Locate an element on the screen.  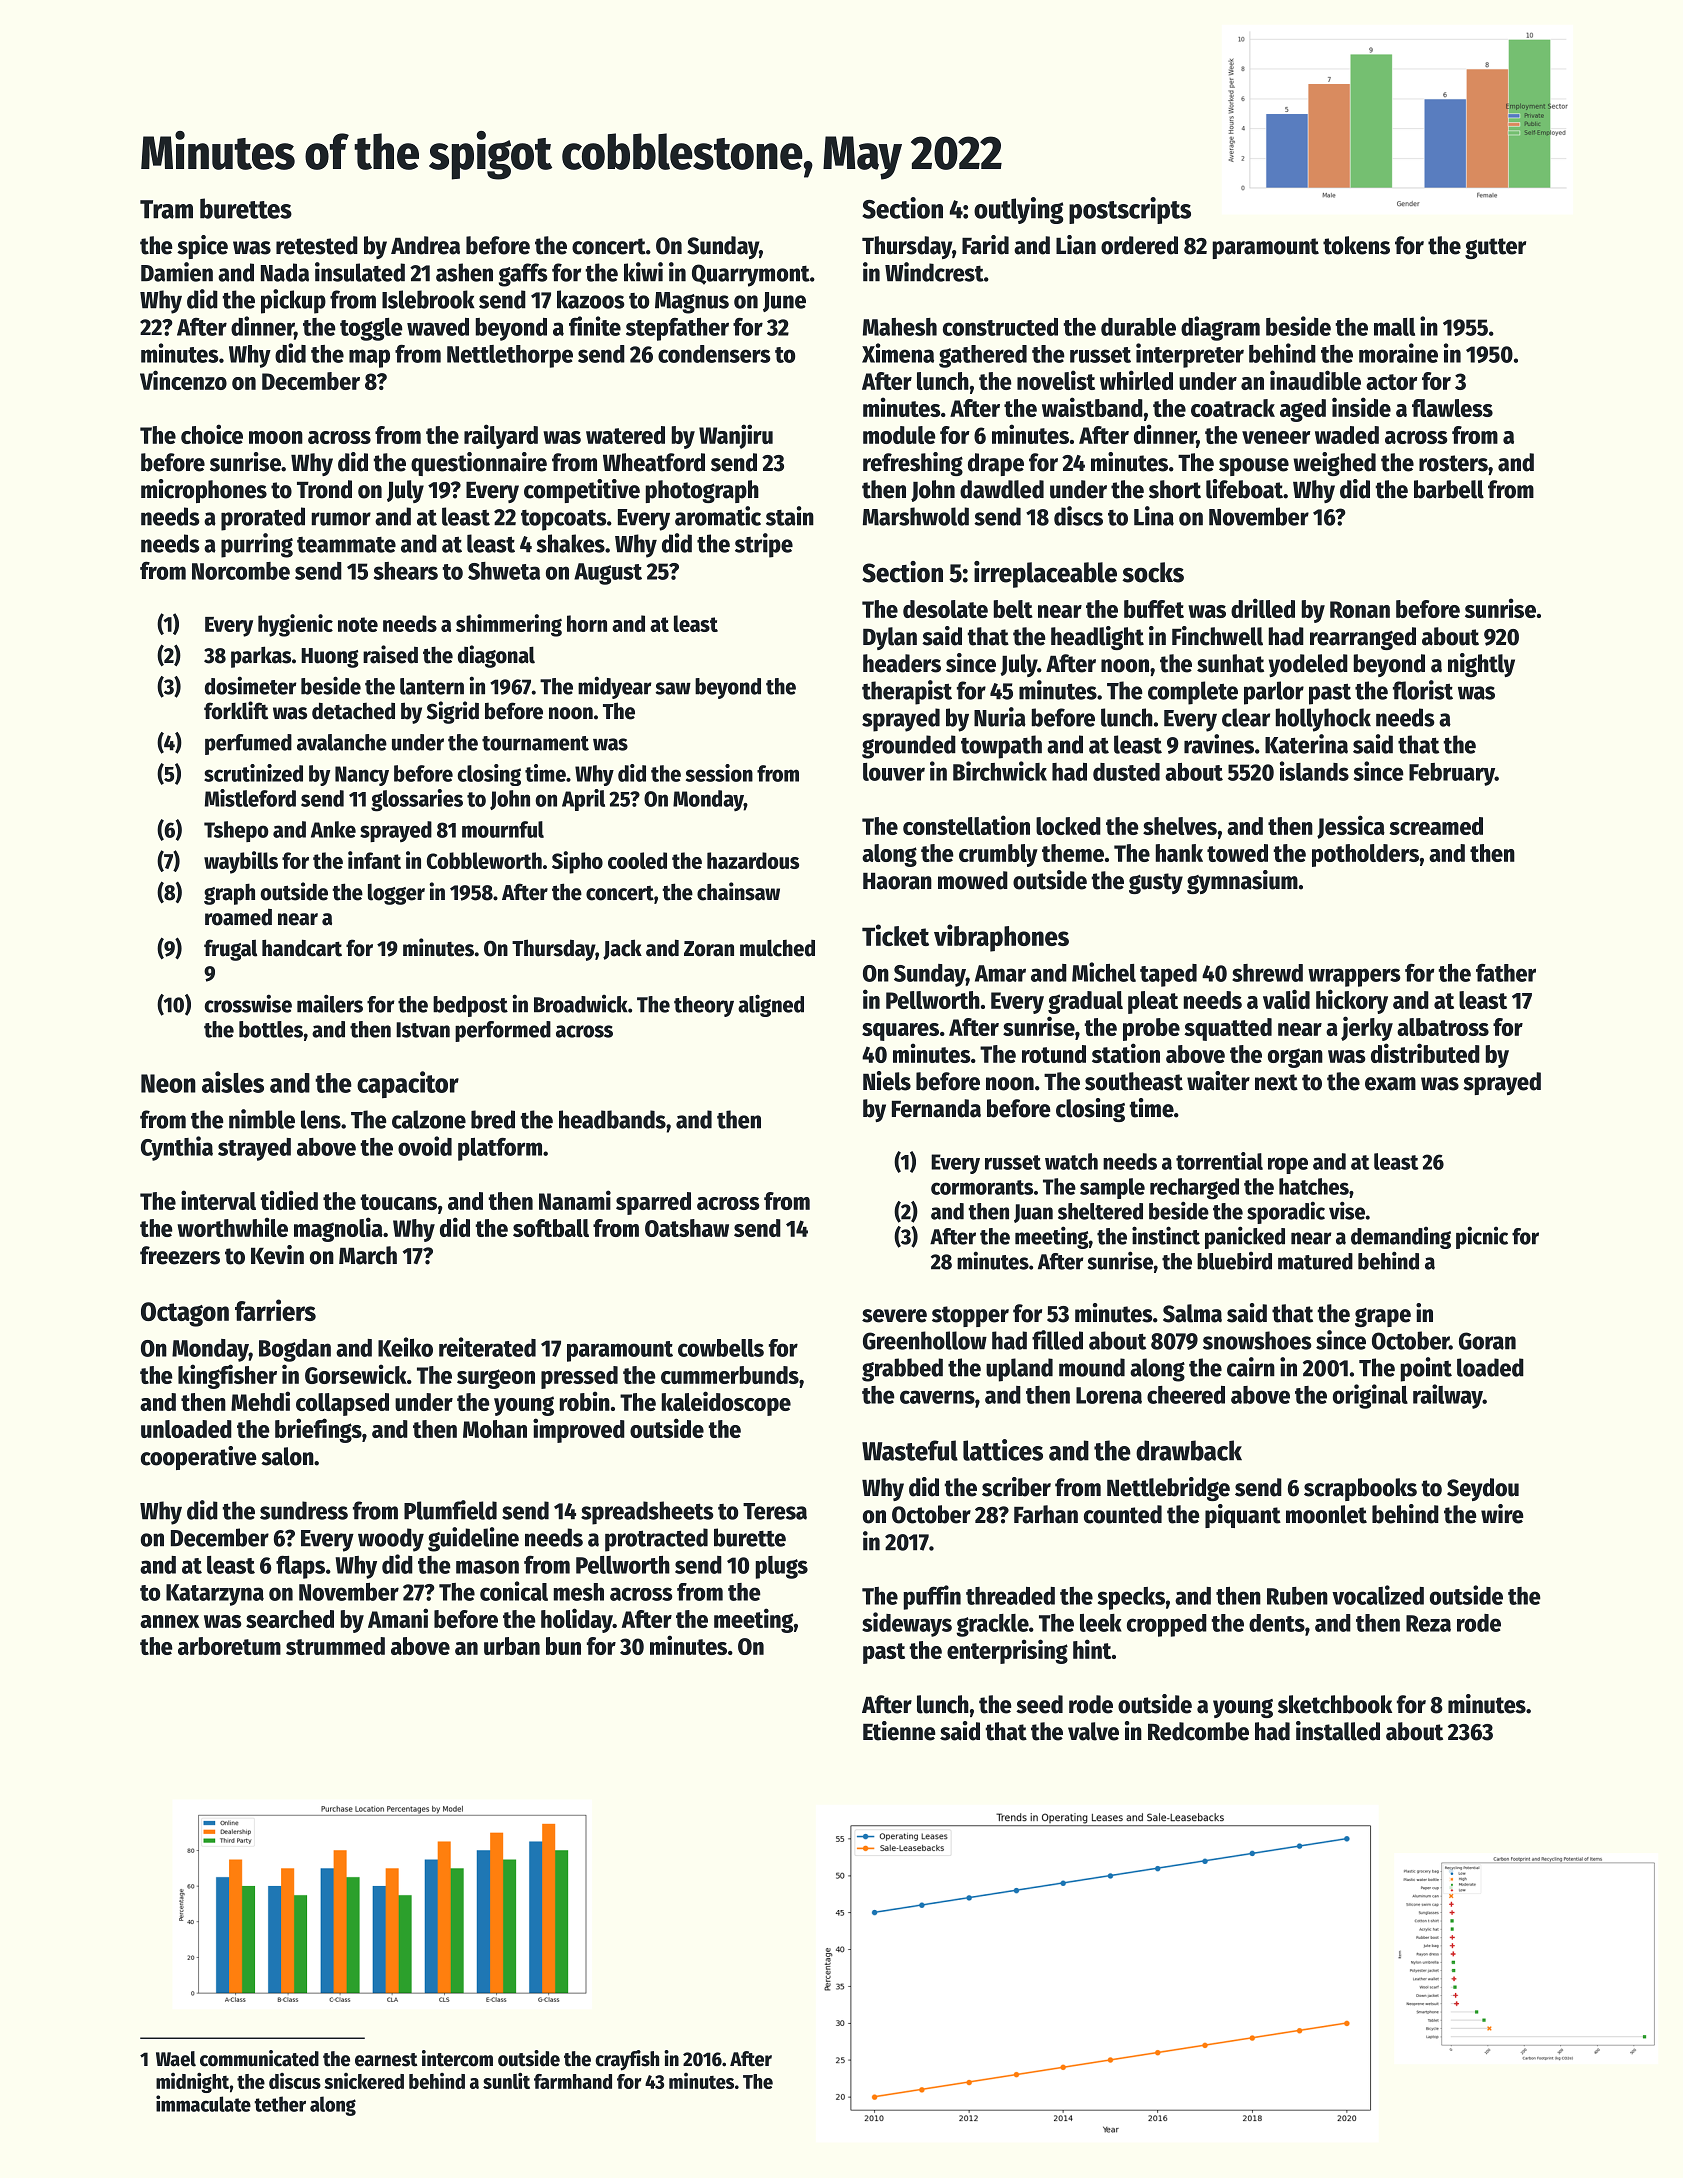
Etienne is located at coordinates (899, 1731).
